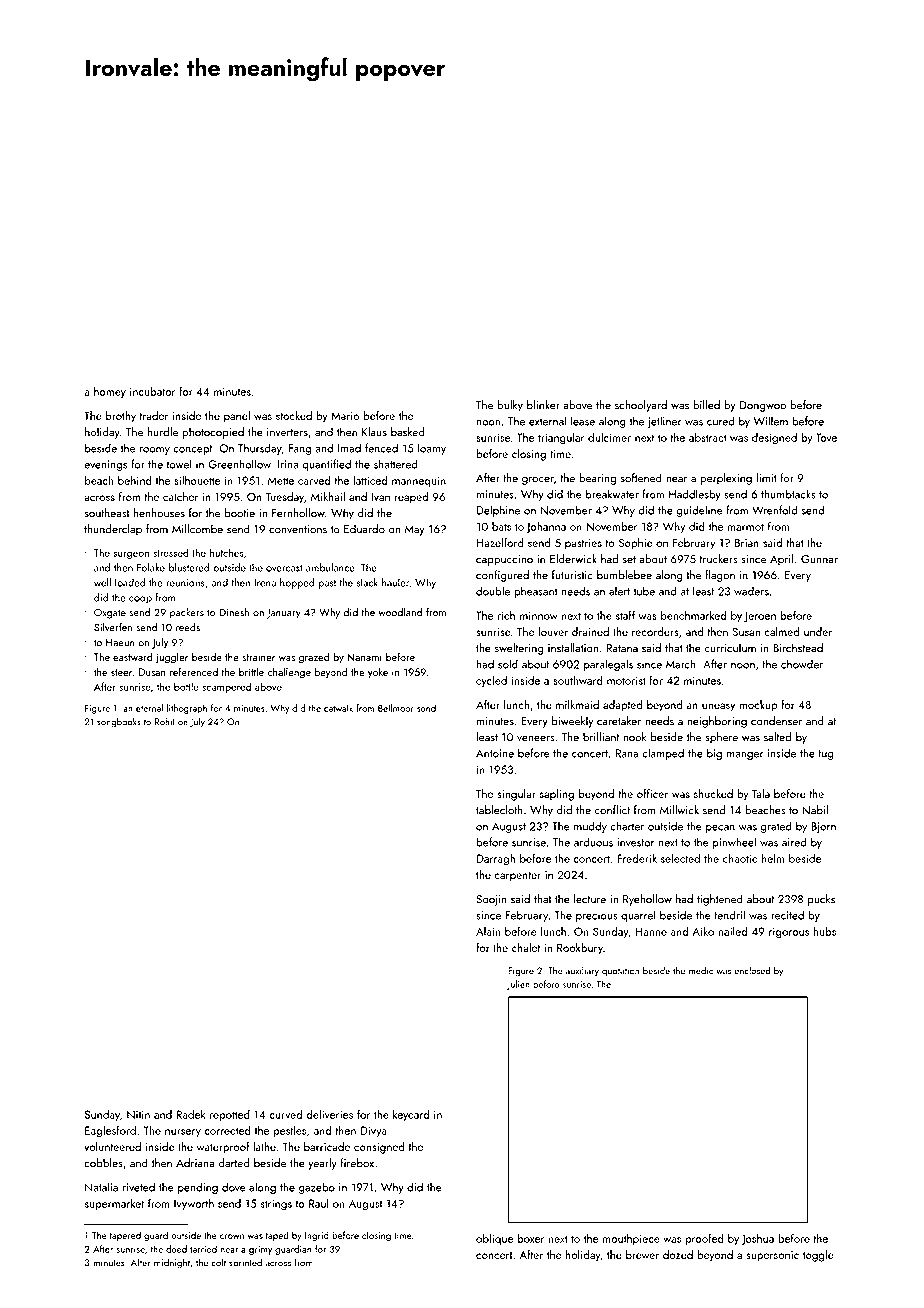  I want to click on consigned, so click(379, 1148).
